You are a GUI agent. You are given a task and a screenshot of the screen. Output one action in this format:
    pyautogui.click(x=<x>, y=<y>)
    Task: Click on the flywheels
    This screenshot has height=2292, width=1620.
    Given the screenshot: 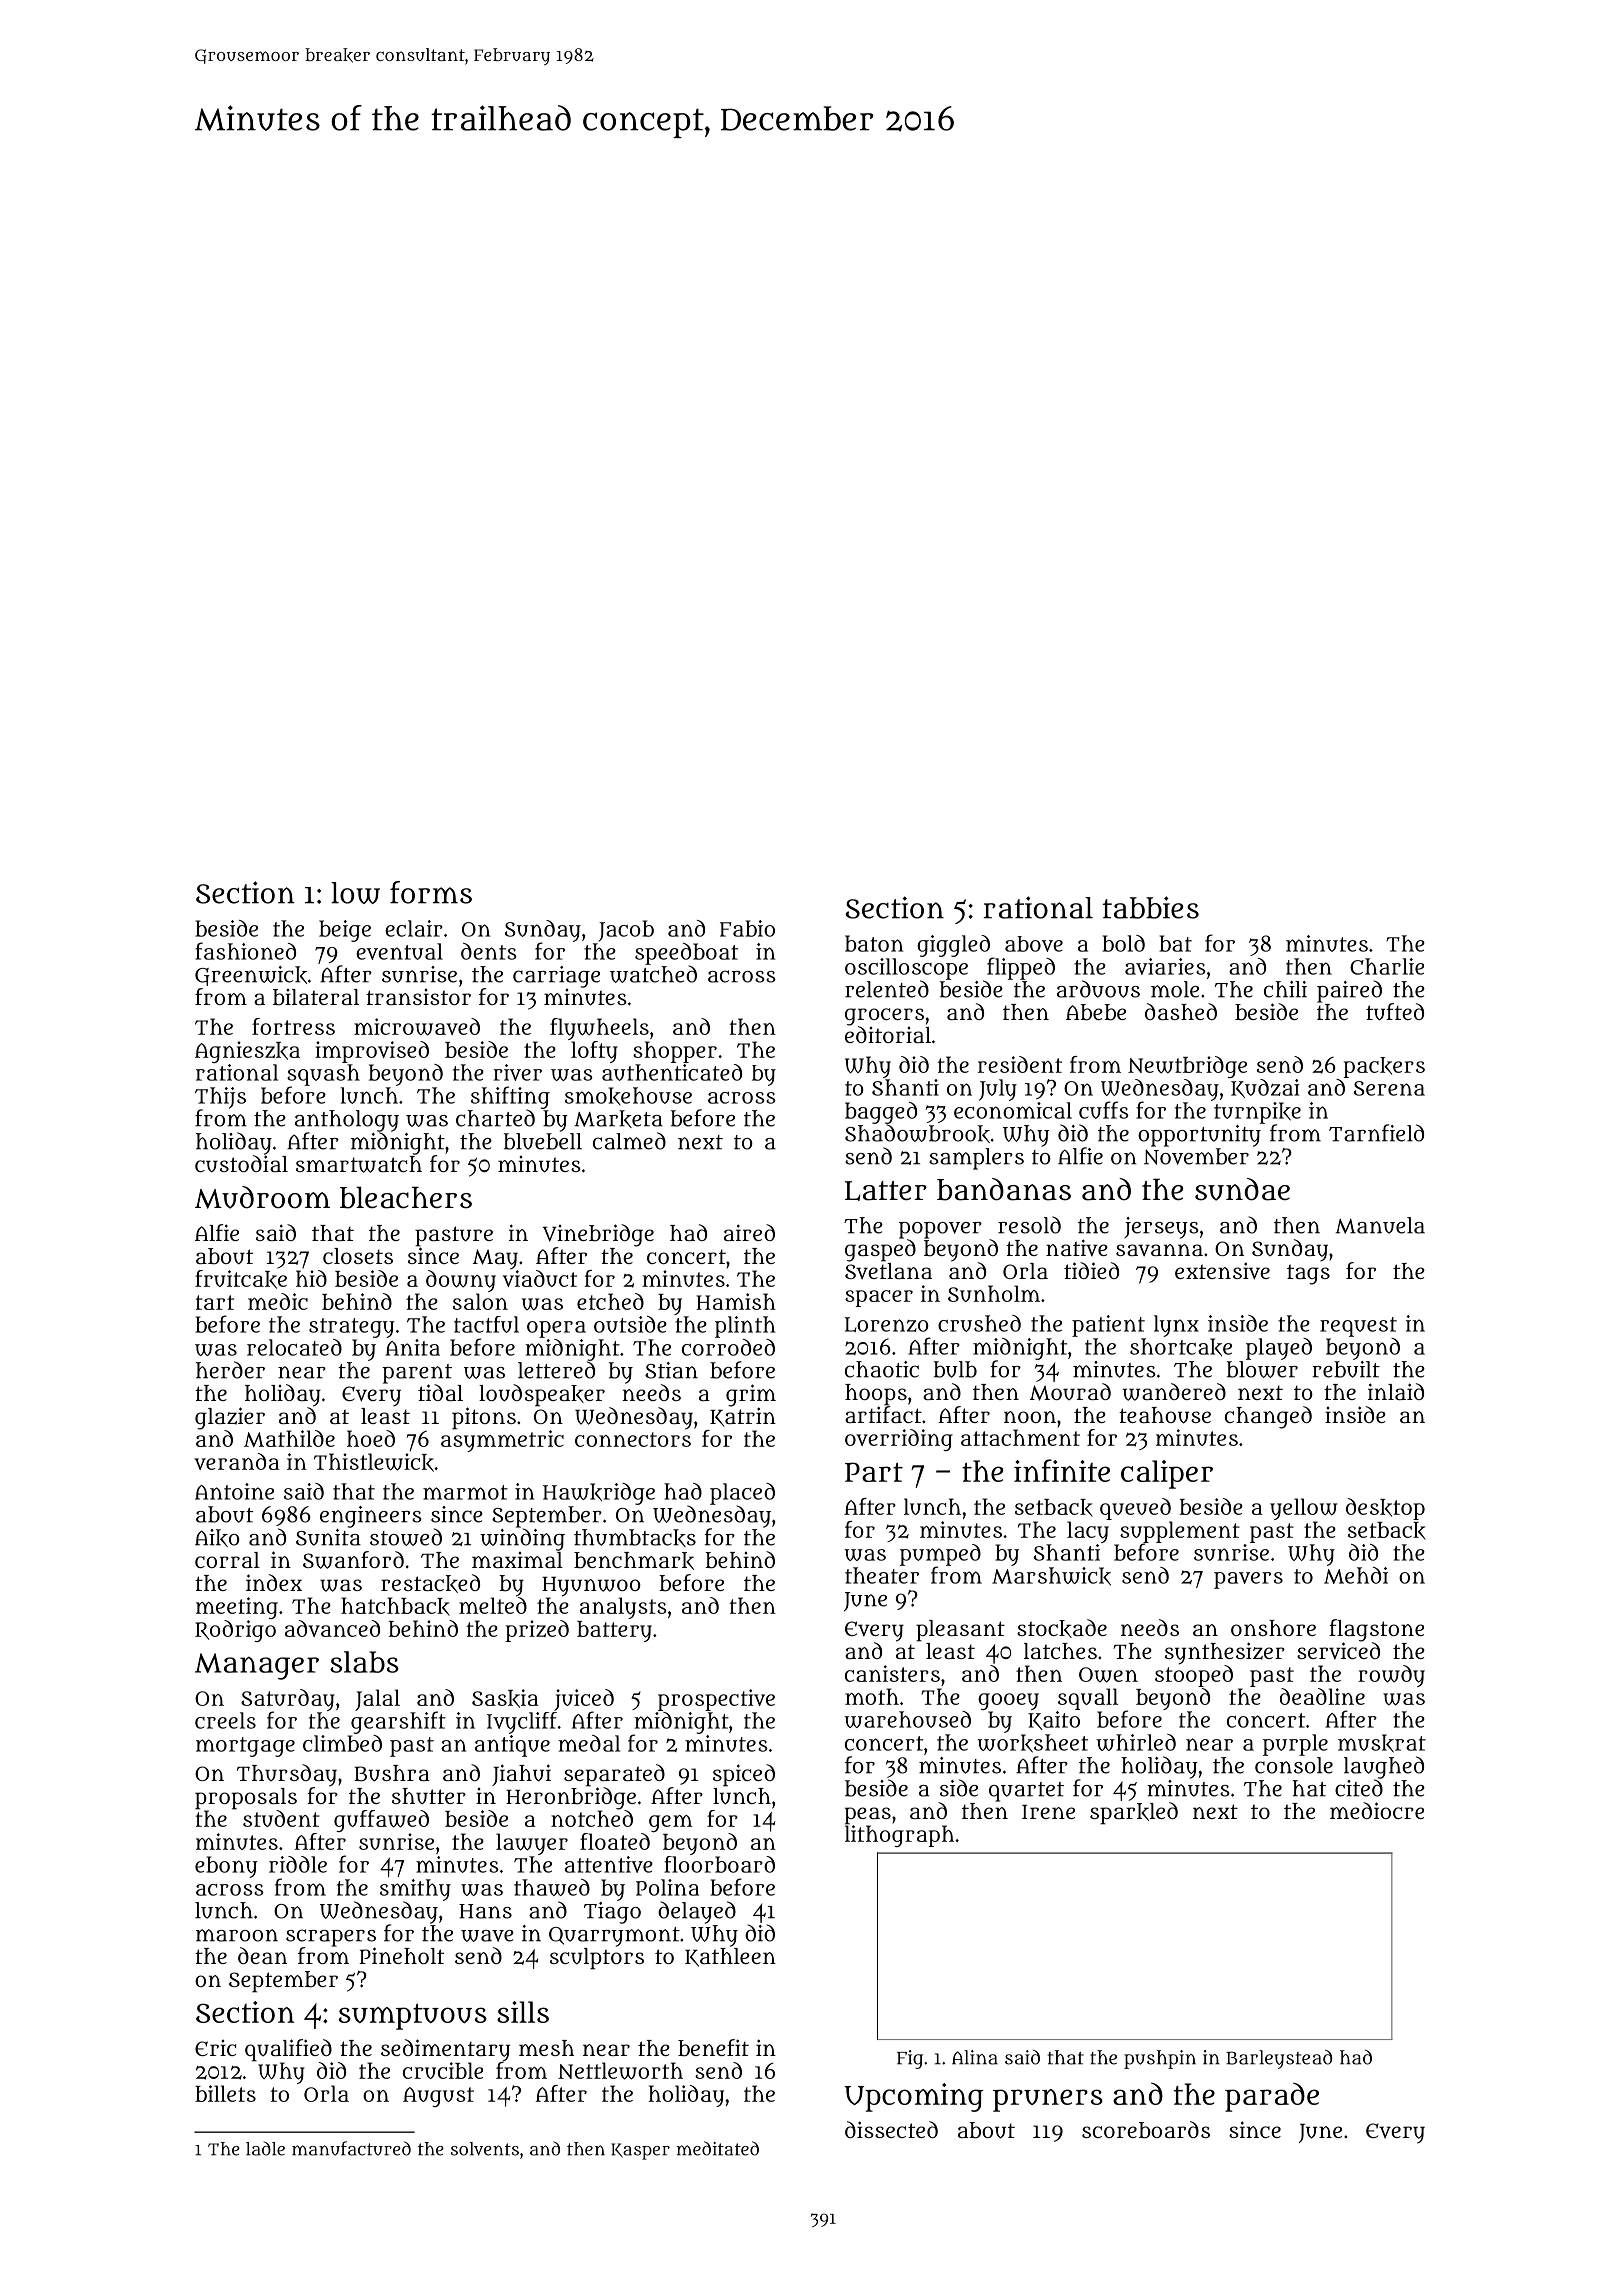 What is the action you would take?
    pyautogui.click(x=599, y=1029)
